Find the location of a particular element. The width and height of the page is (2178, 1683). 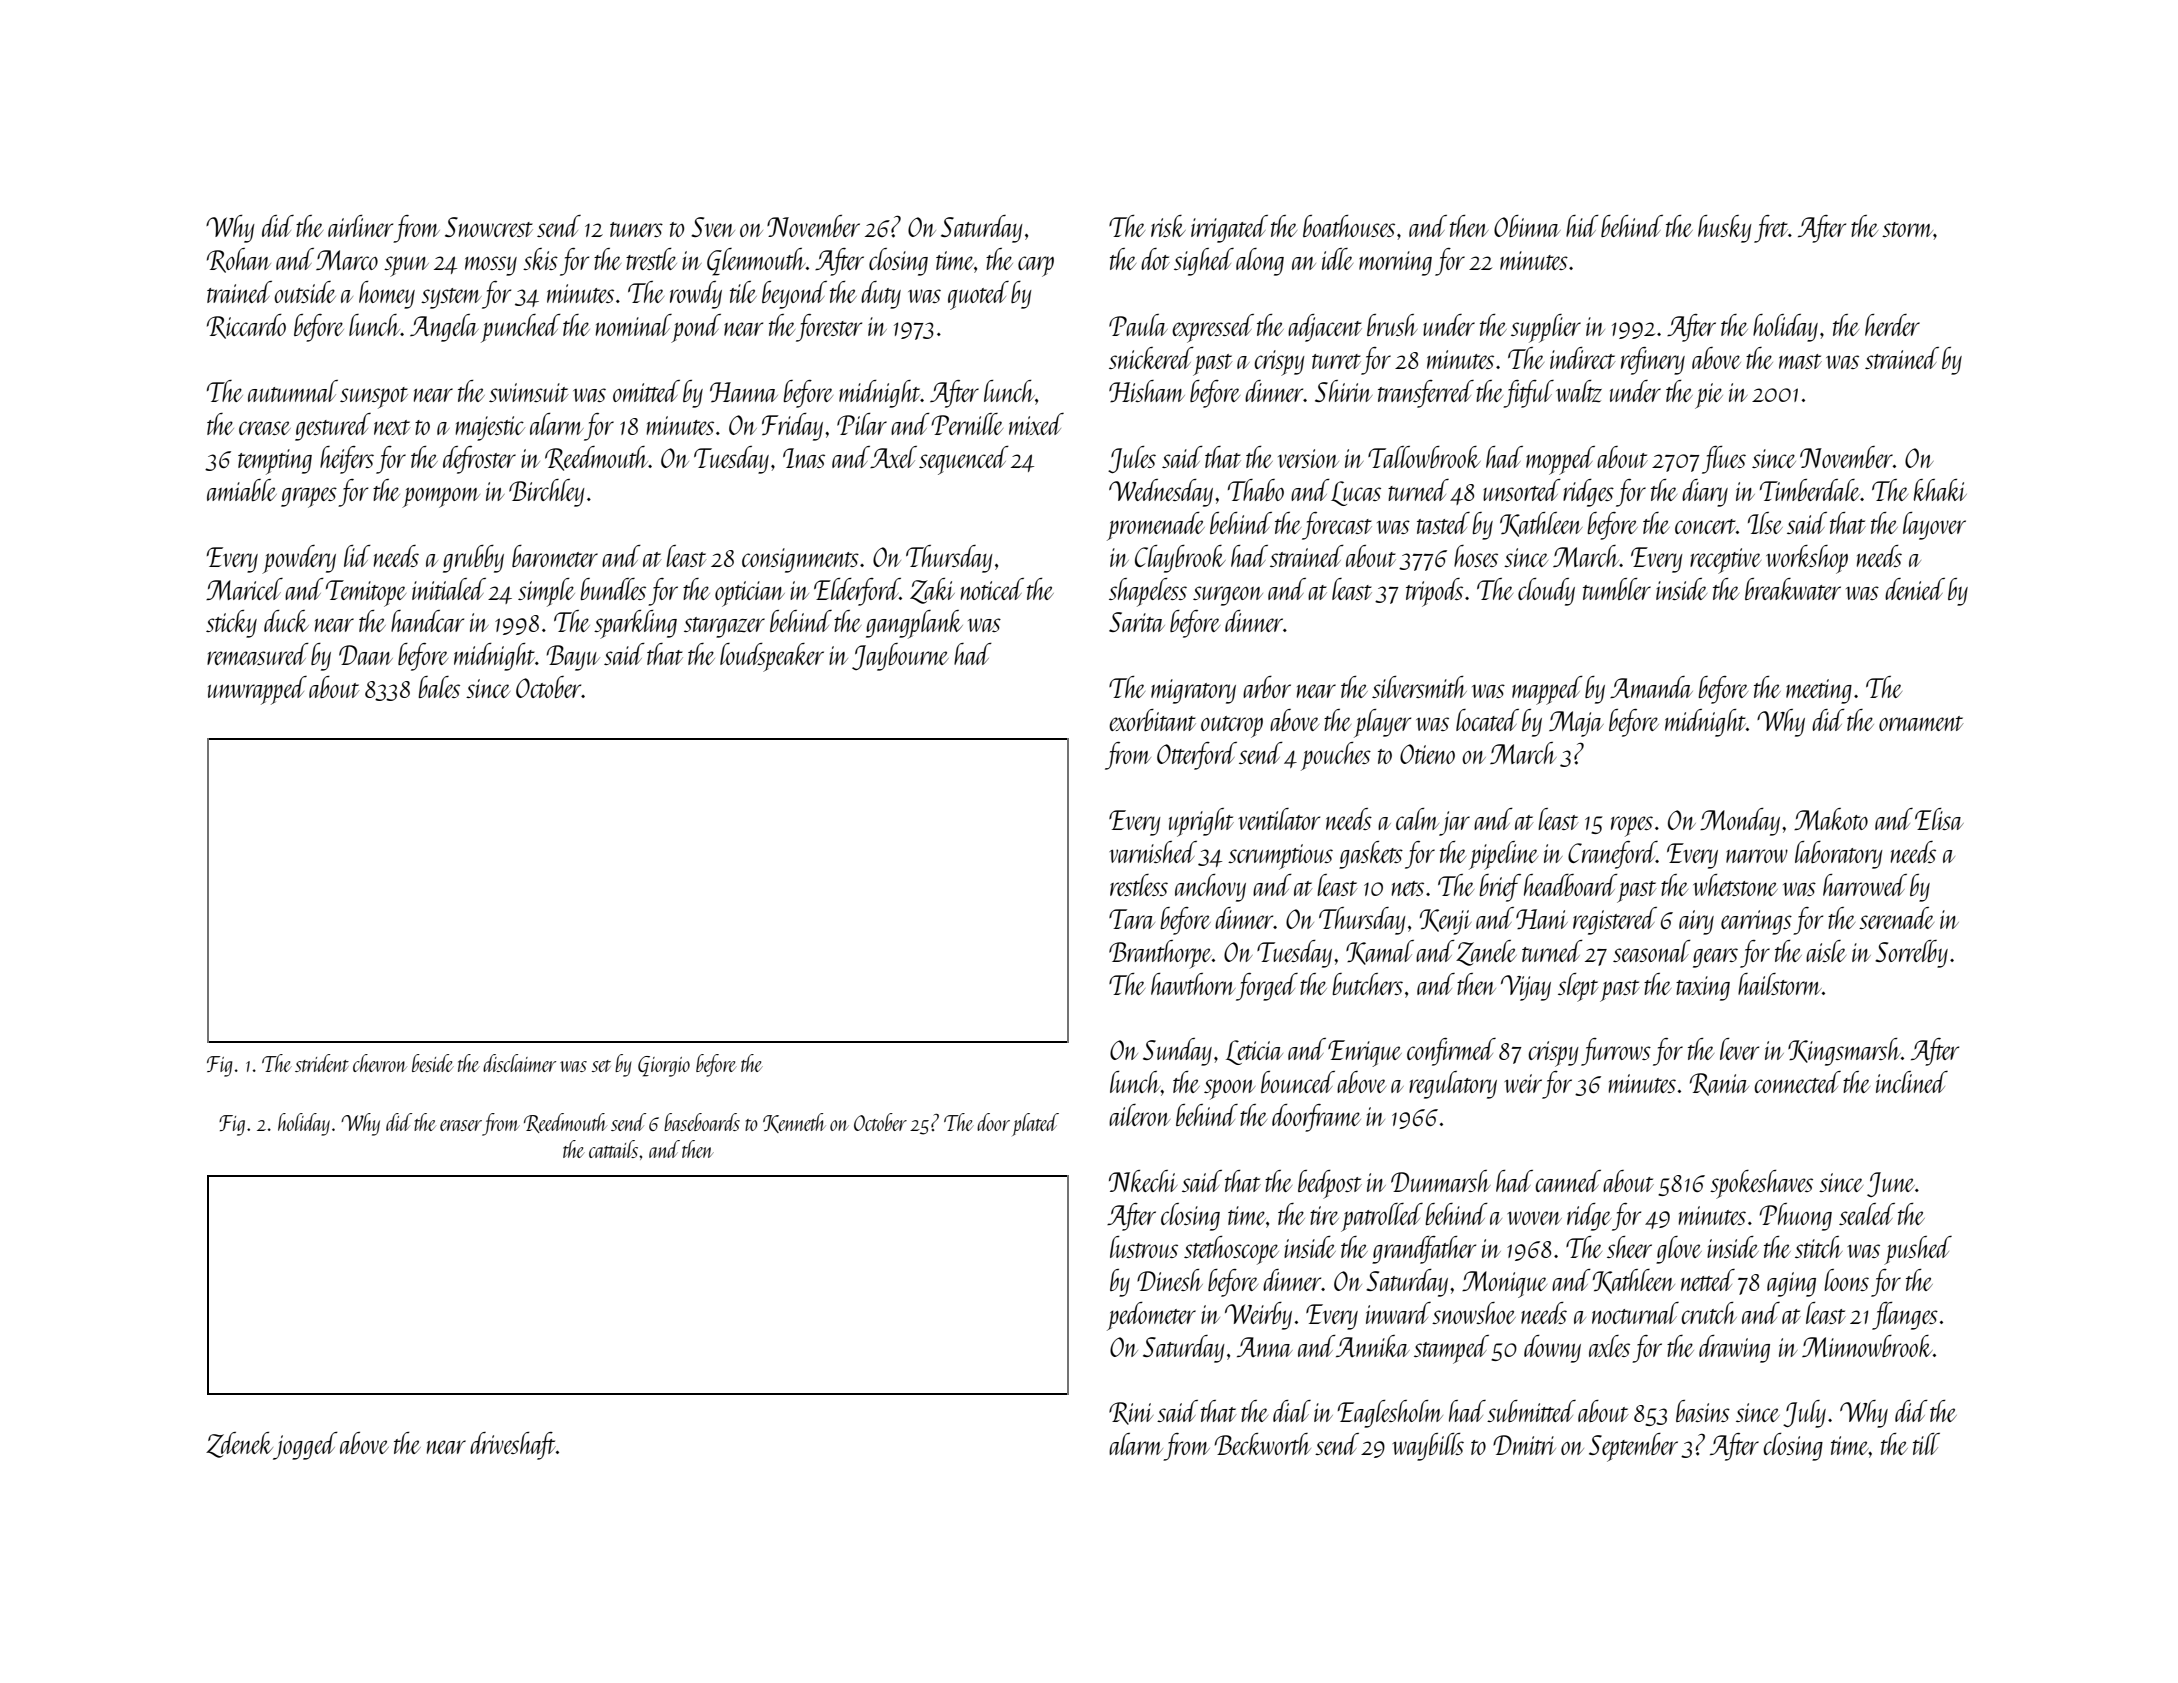

Sorrelby is located at coordinates (1911, 954).
